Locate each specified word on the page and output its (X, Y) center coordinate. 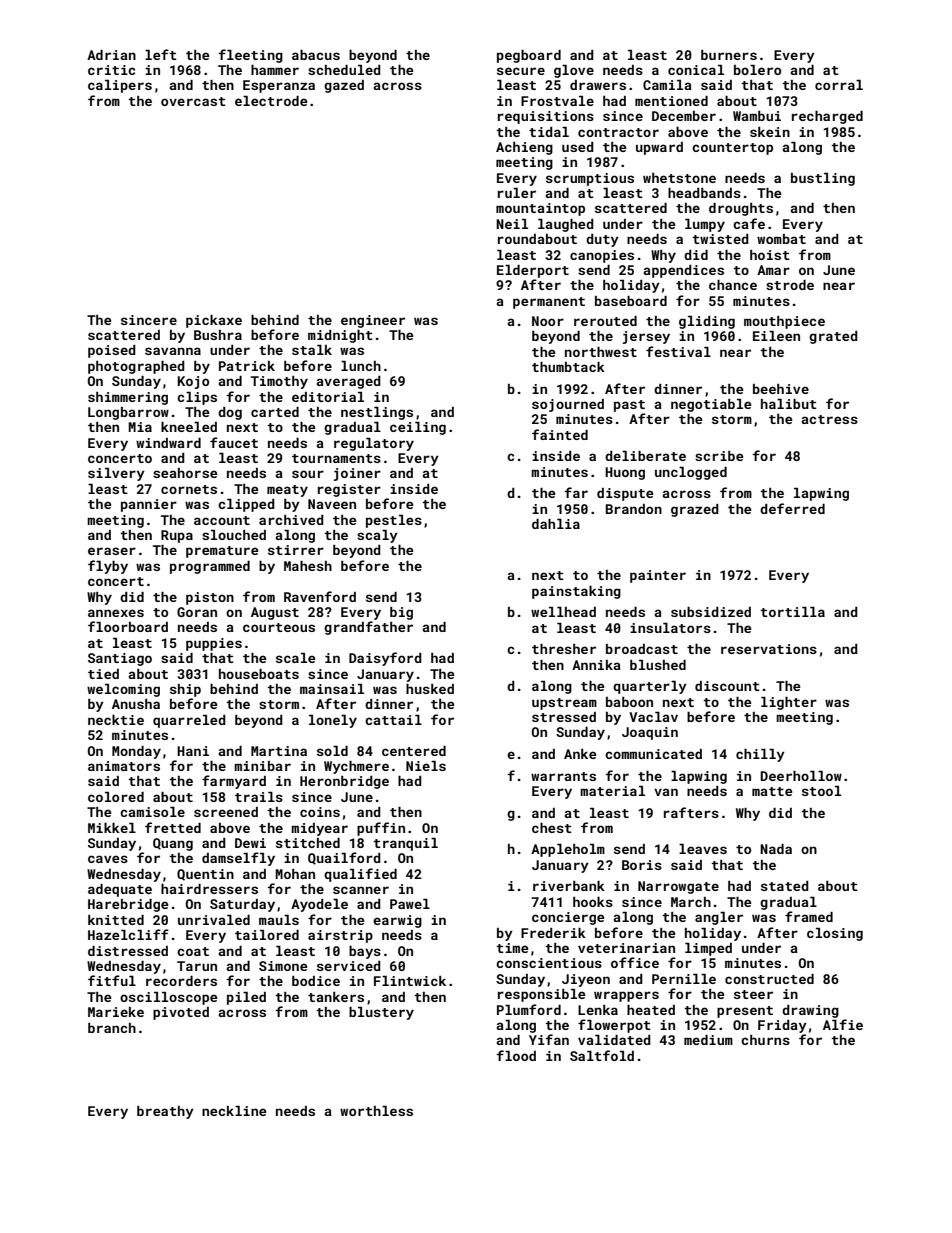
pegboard (529, 56)
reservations (769, 649)
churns (765, 1040)
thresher (564, 649)
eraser (112, 551)
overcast (193, 101)
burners (729, 55)
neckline (234, 1111)
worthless (376, 1111)
